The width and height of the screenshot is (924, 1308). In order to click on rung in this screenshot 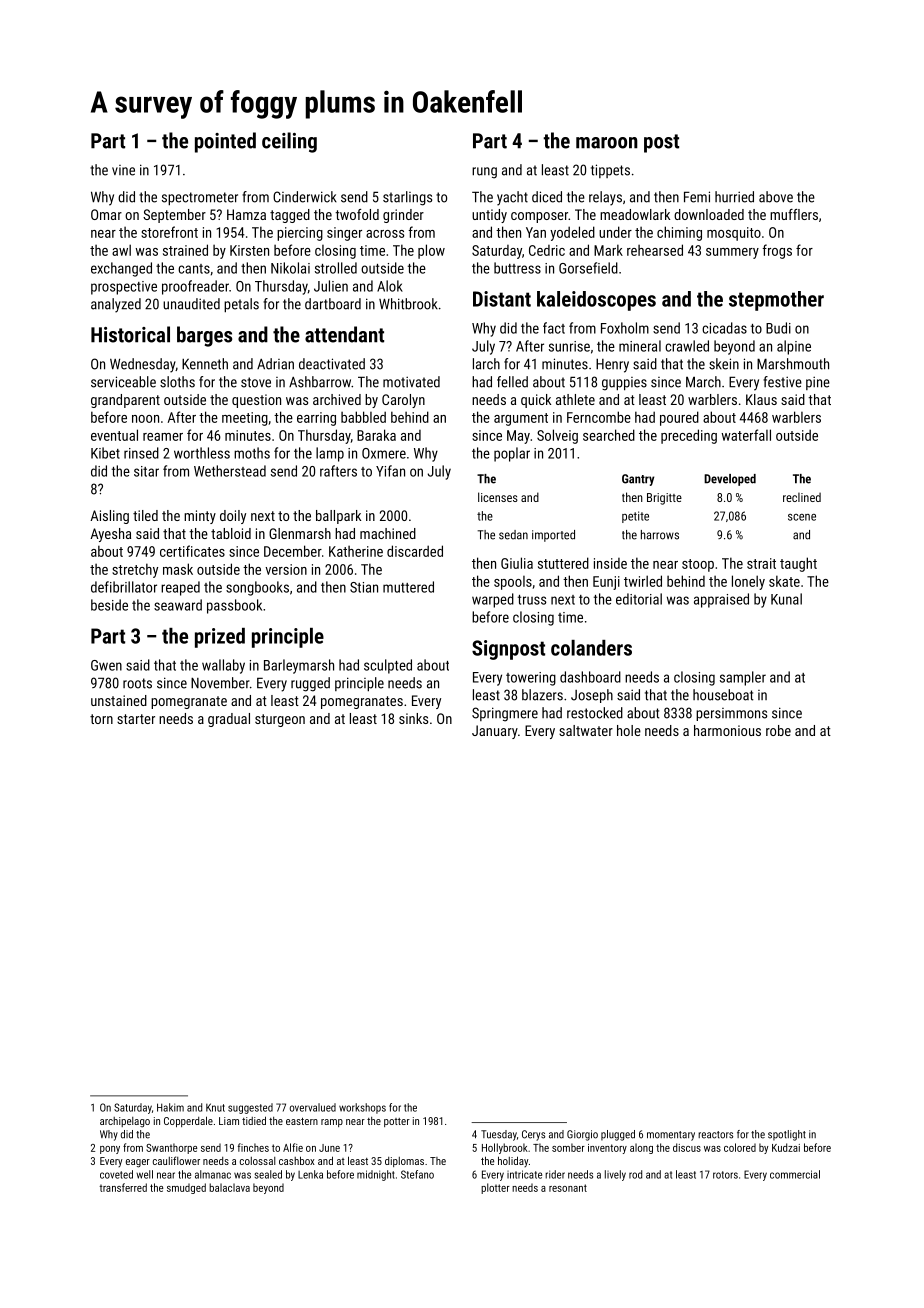, I will do `click(484, 173)`.
